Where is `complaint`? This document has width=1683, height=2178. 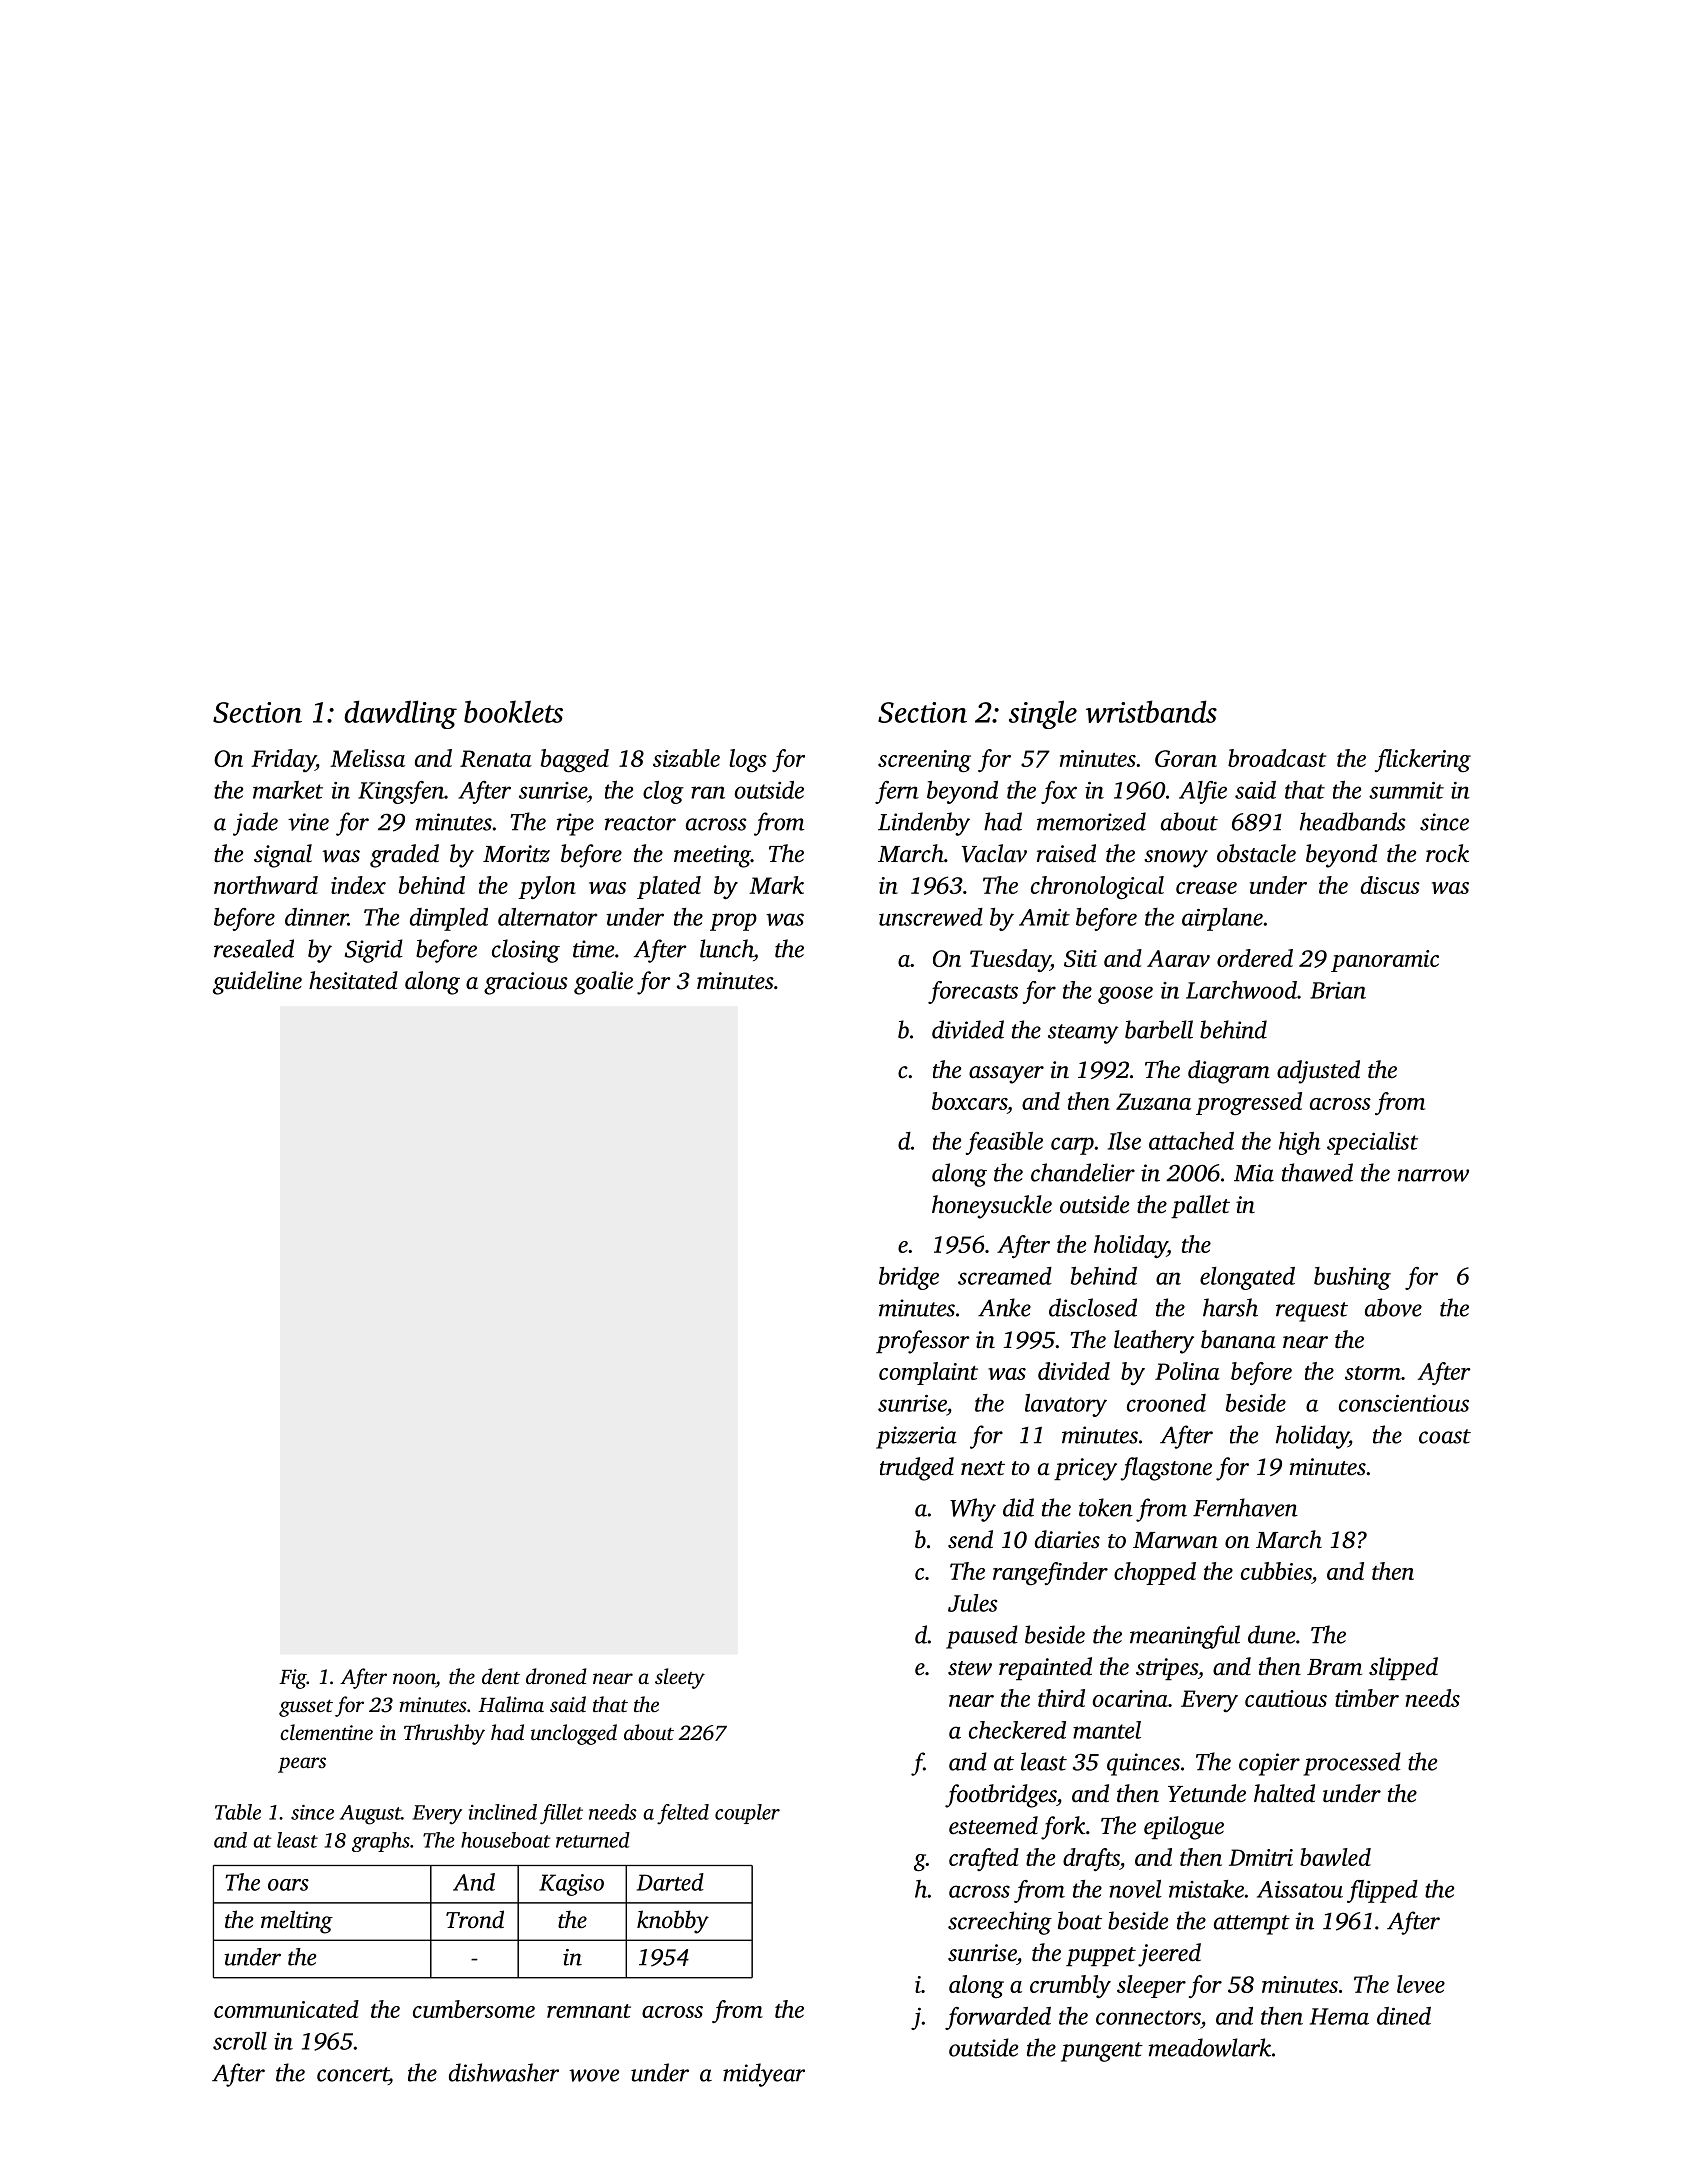 complaint is located at coordinates (928, 1373).
